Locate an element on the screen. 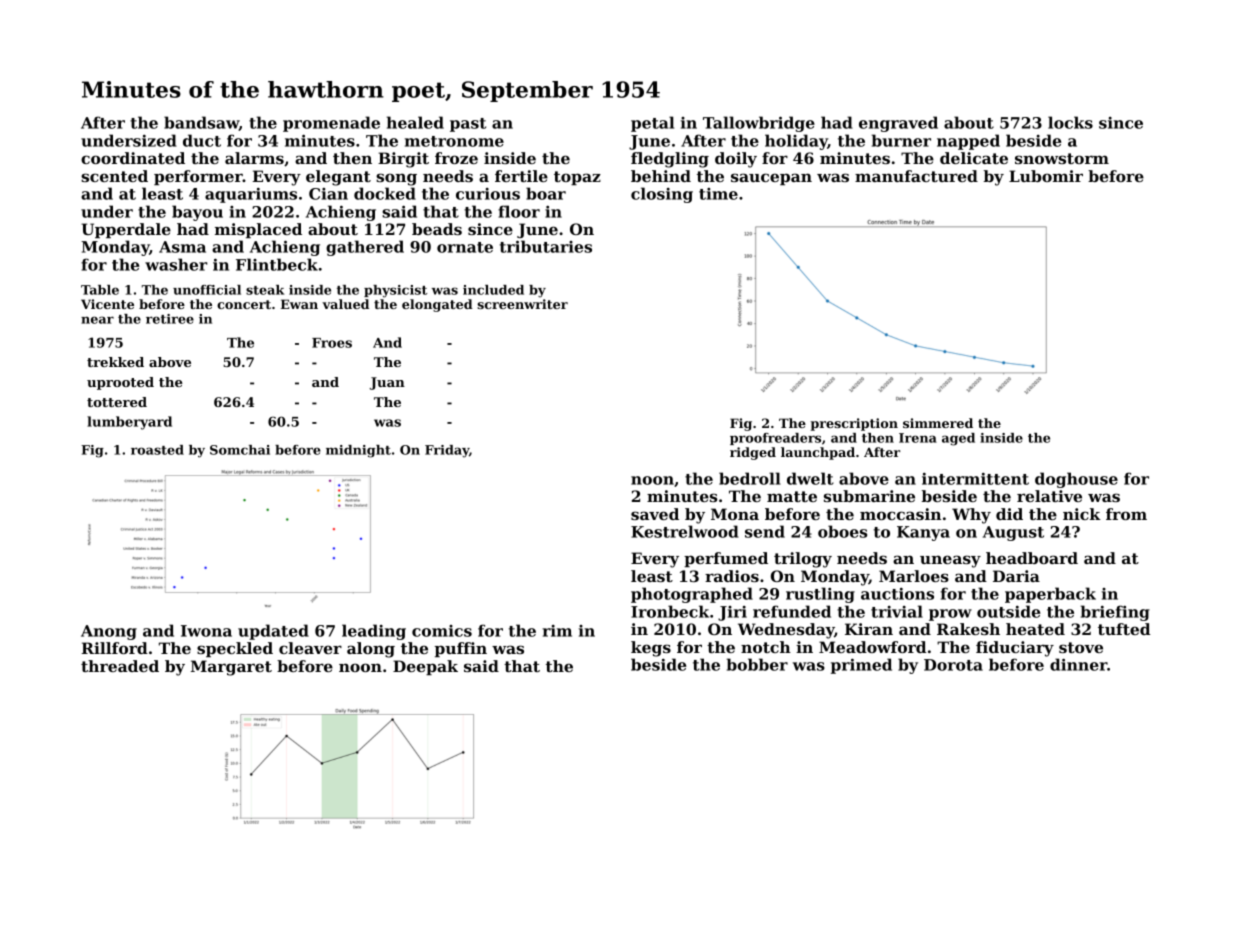 The image size is (1233, 952). notch is located at coordinates (766, 647).
